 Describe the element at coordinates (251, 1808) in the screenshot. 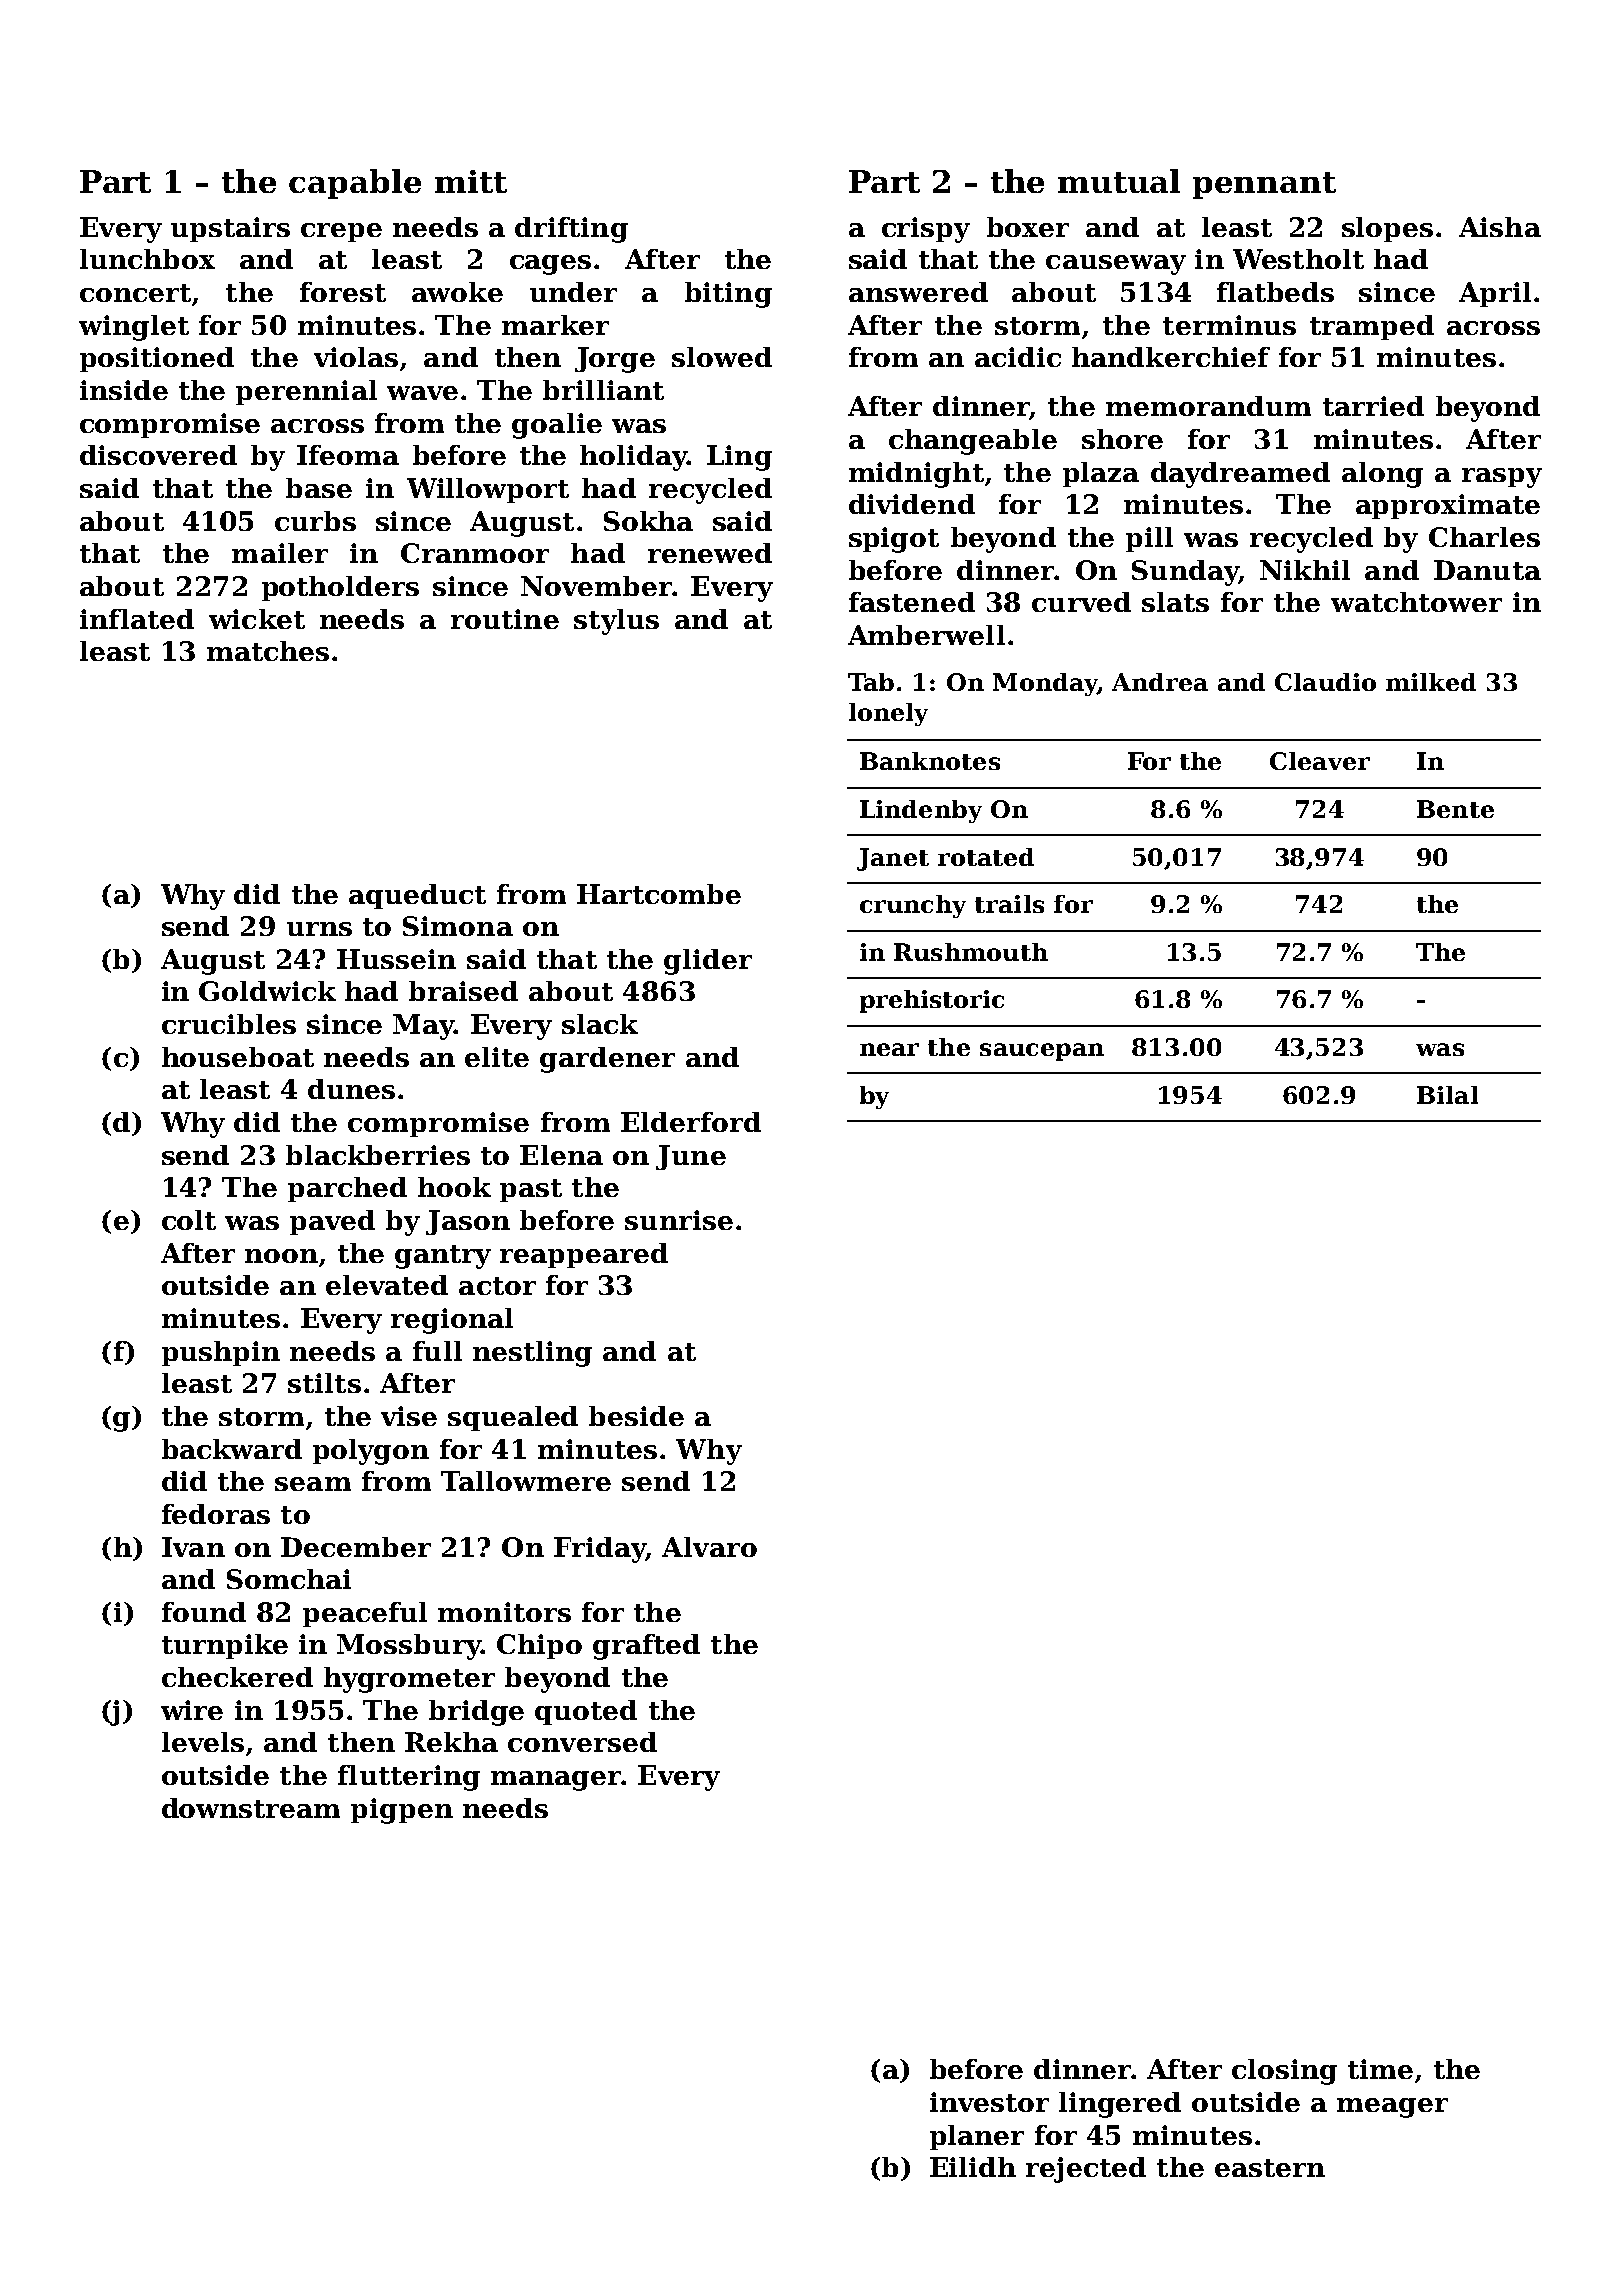

I see `downstream` at that location.
